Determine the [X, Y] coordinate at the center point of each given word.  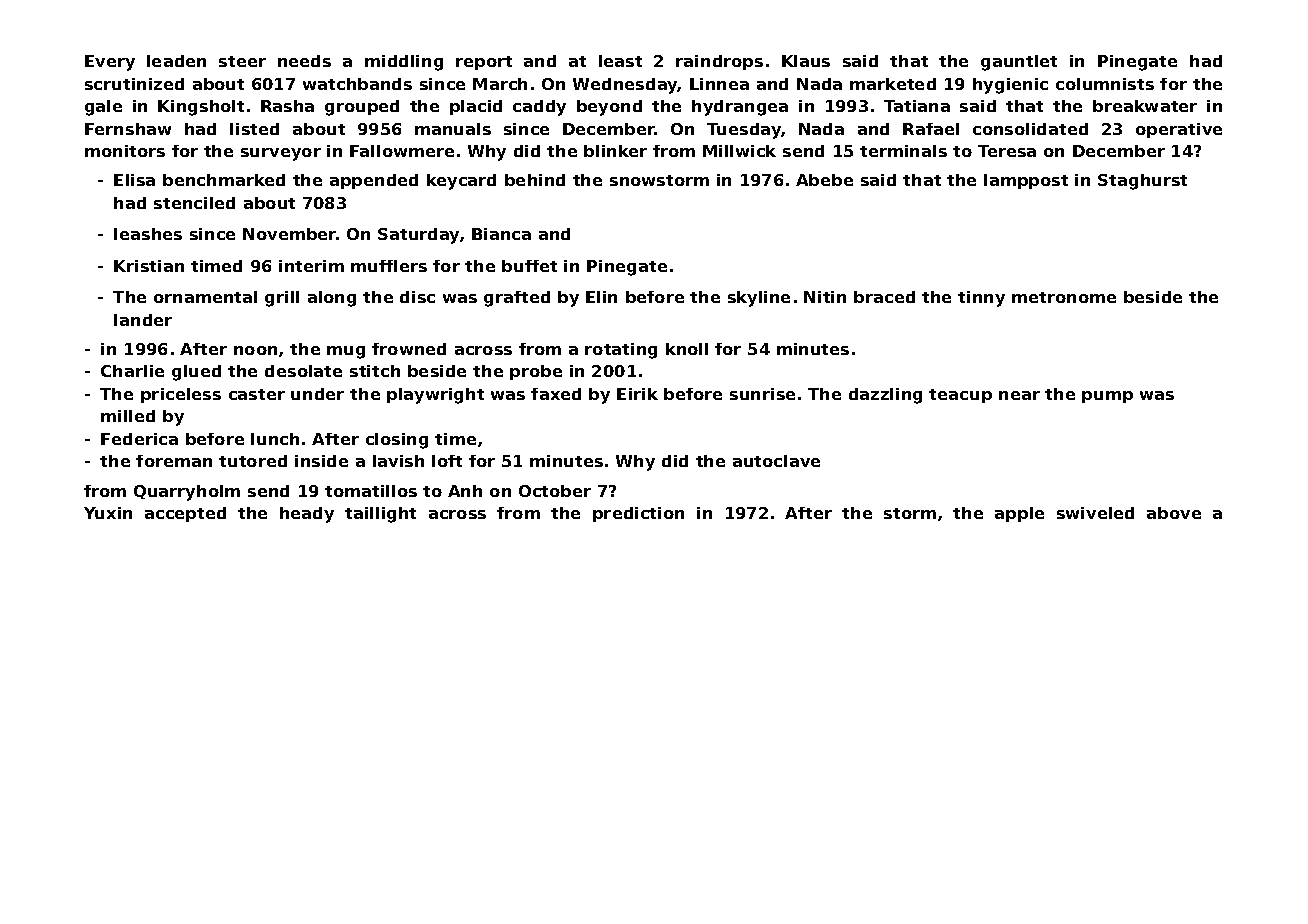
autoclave [776, 461]
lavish [398, 461]
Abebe [824, 180]
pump [1107, 397]
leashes [148, 234]
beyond [609, 108]
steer [242, 61]
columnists [1105, 84]
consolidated [1030, 129]
